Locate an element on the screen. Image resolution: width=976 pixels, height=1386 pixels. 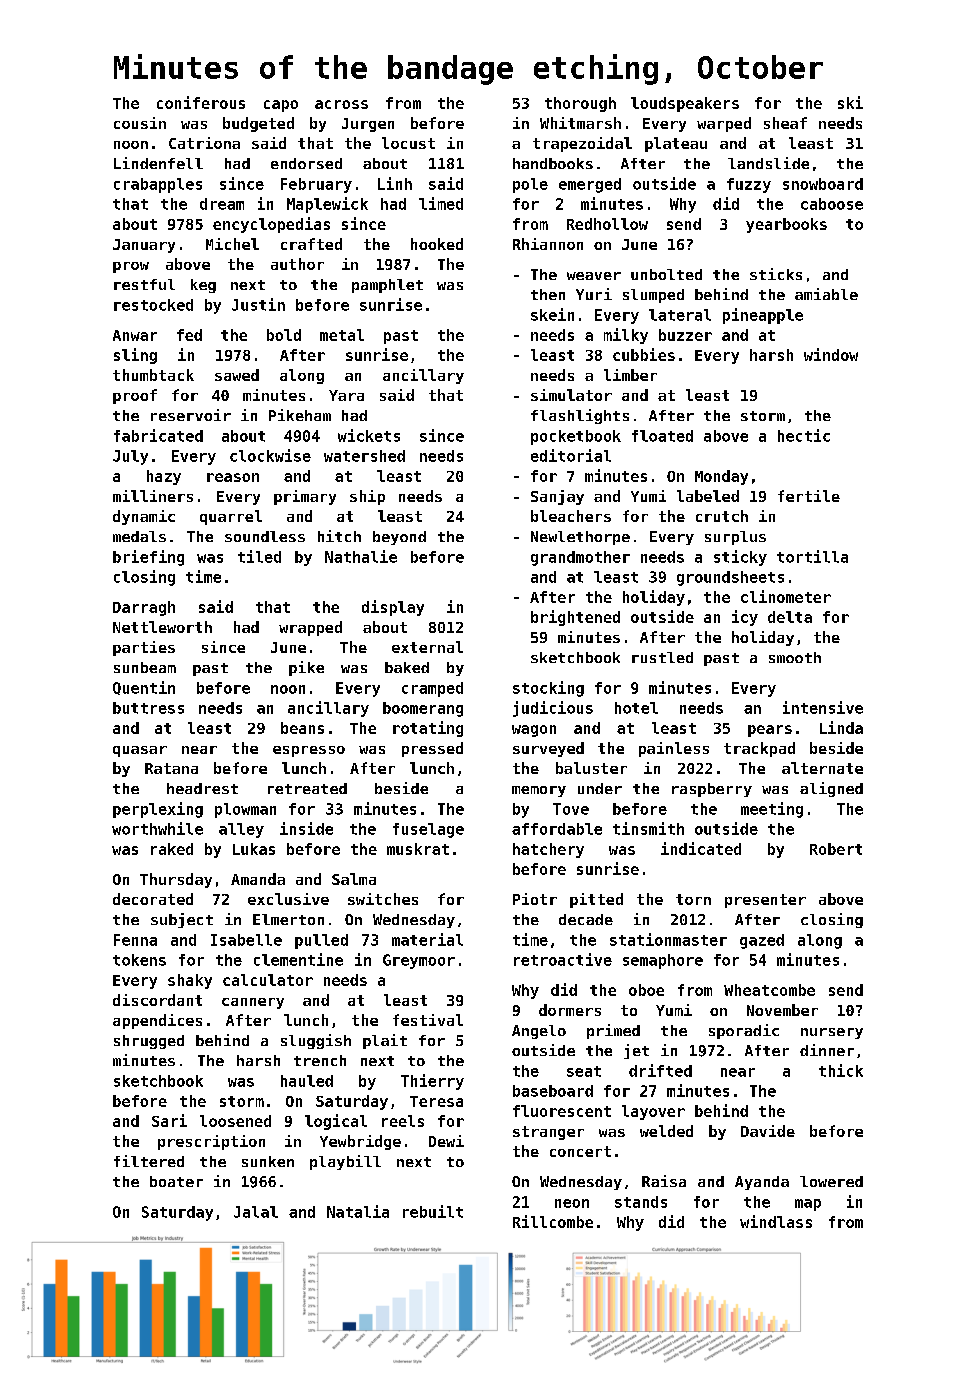
loudspeakers is located at coordinates (685, 104).
